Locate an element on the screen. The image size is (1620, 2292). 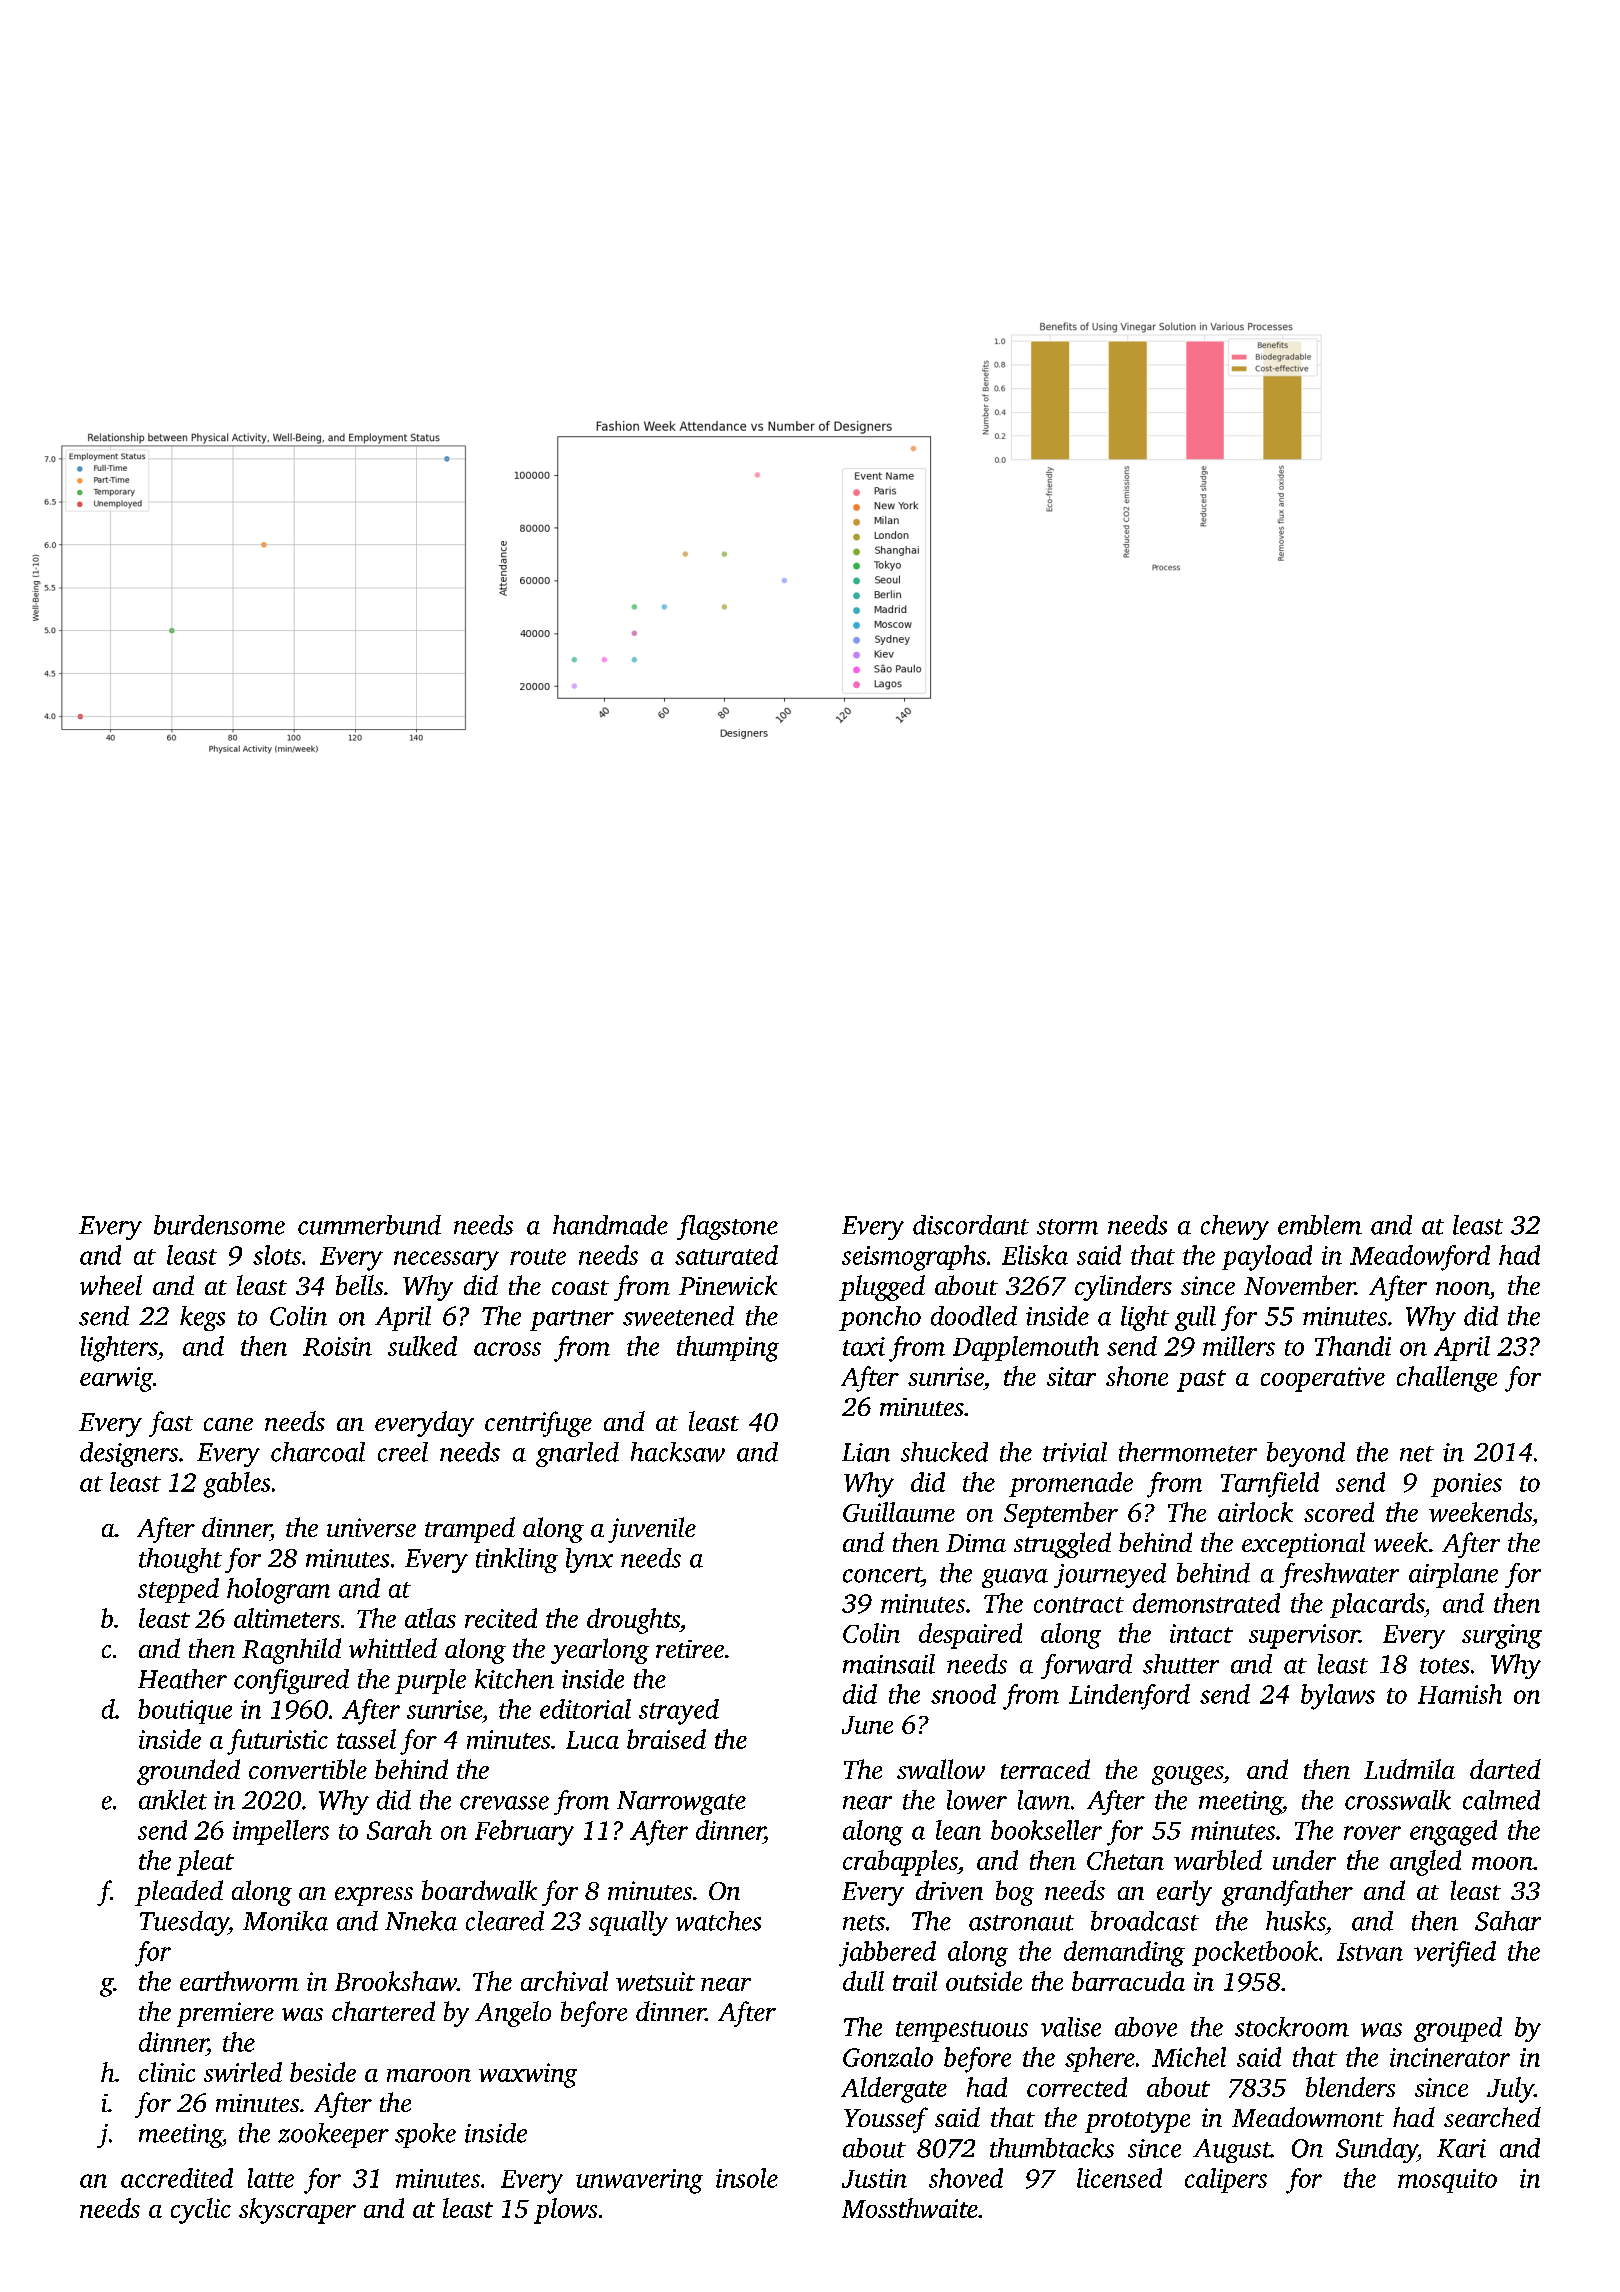
payload is located at coordinates (1267, 1258).
